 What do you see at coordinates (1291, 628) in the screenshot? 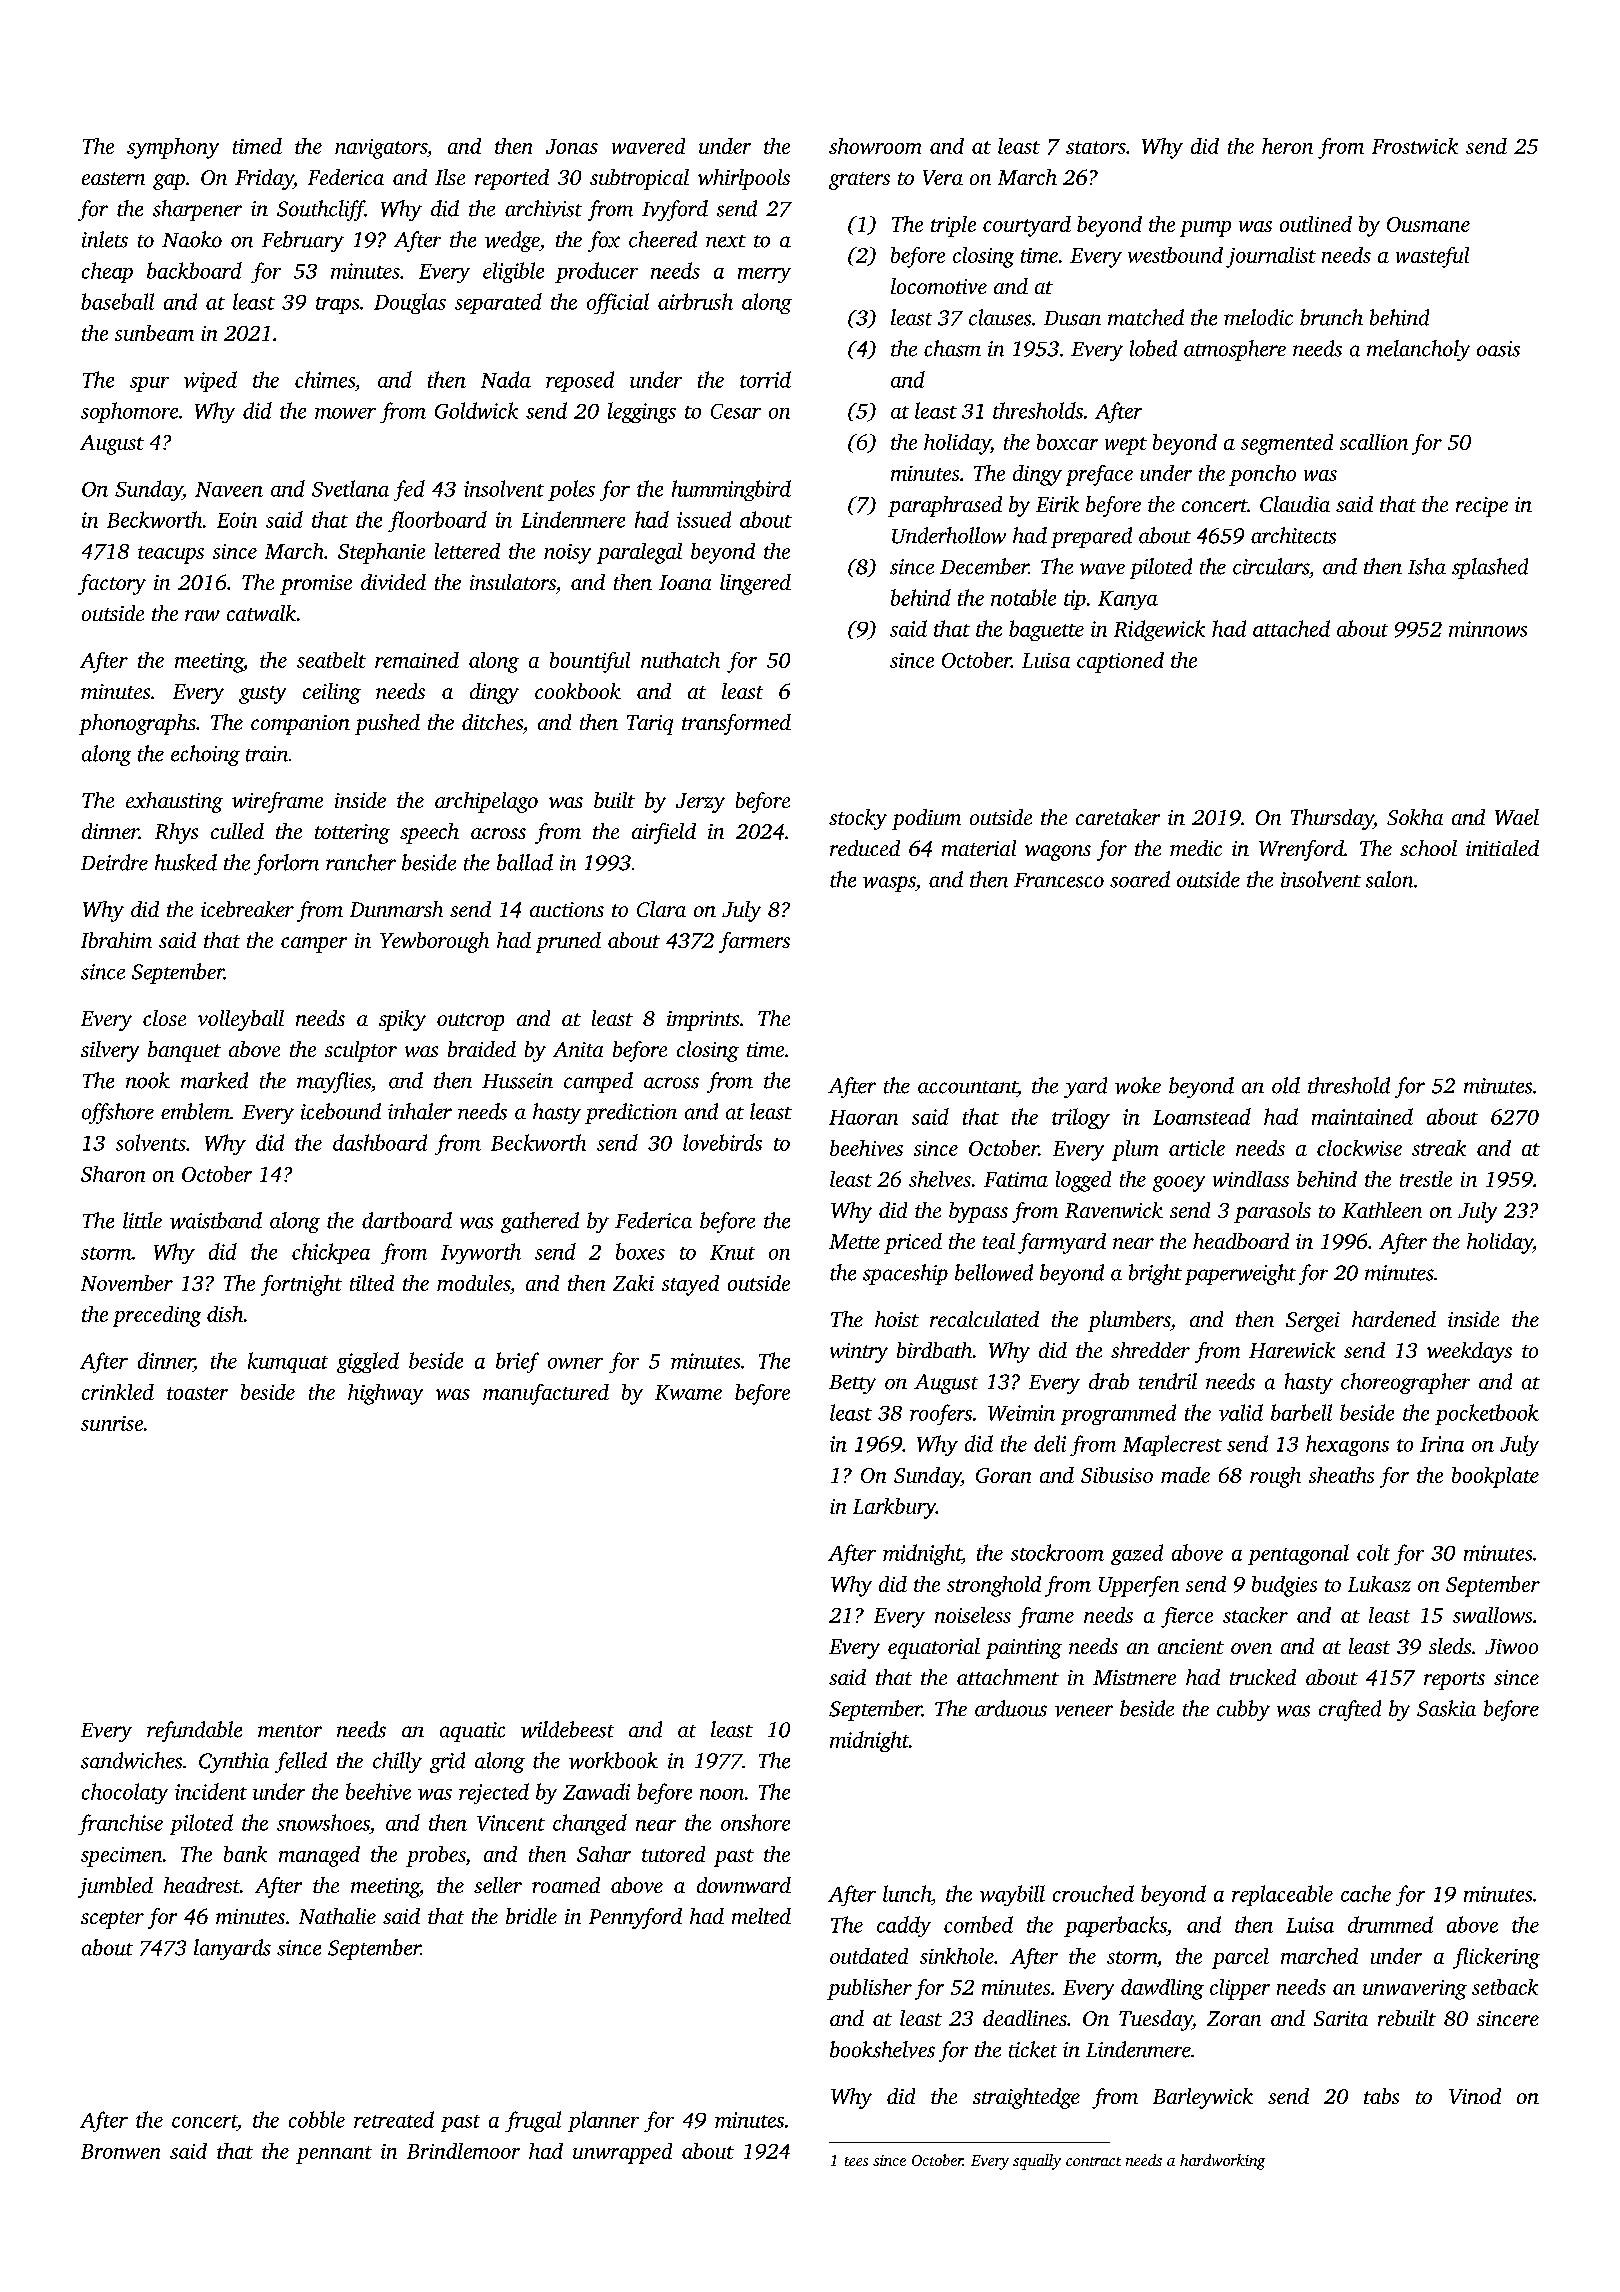
I see `attached` at bounding box center [1291, 628].
